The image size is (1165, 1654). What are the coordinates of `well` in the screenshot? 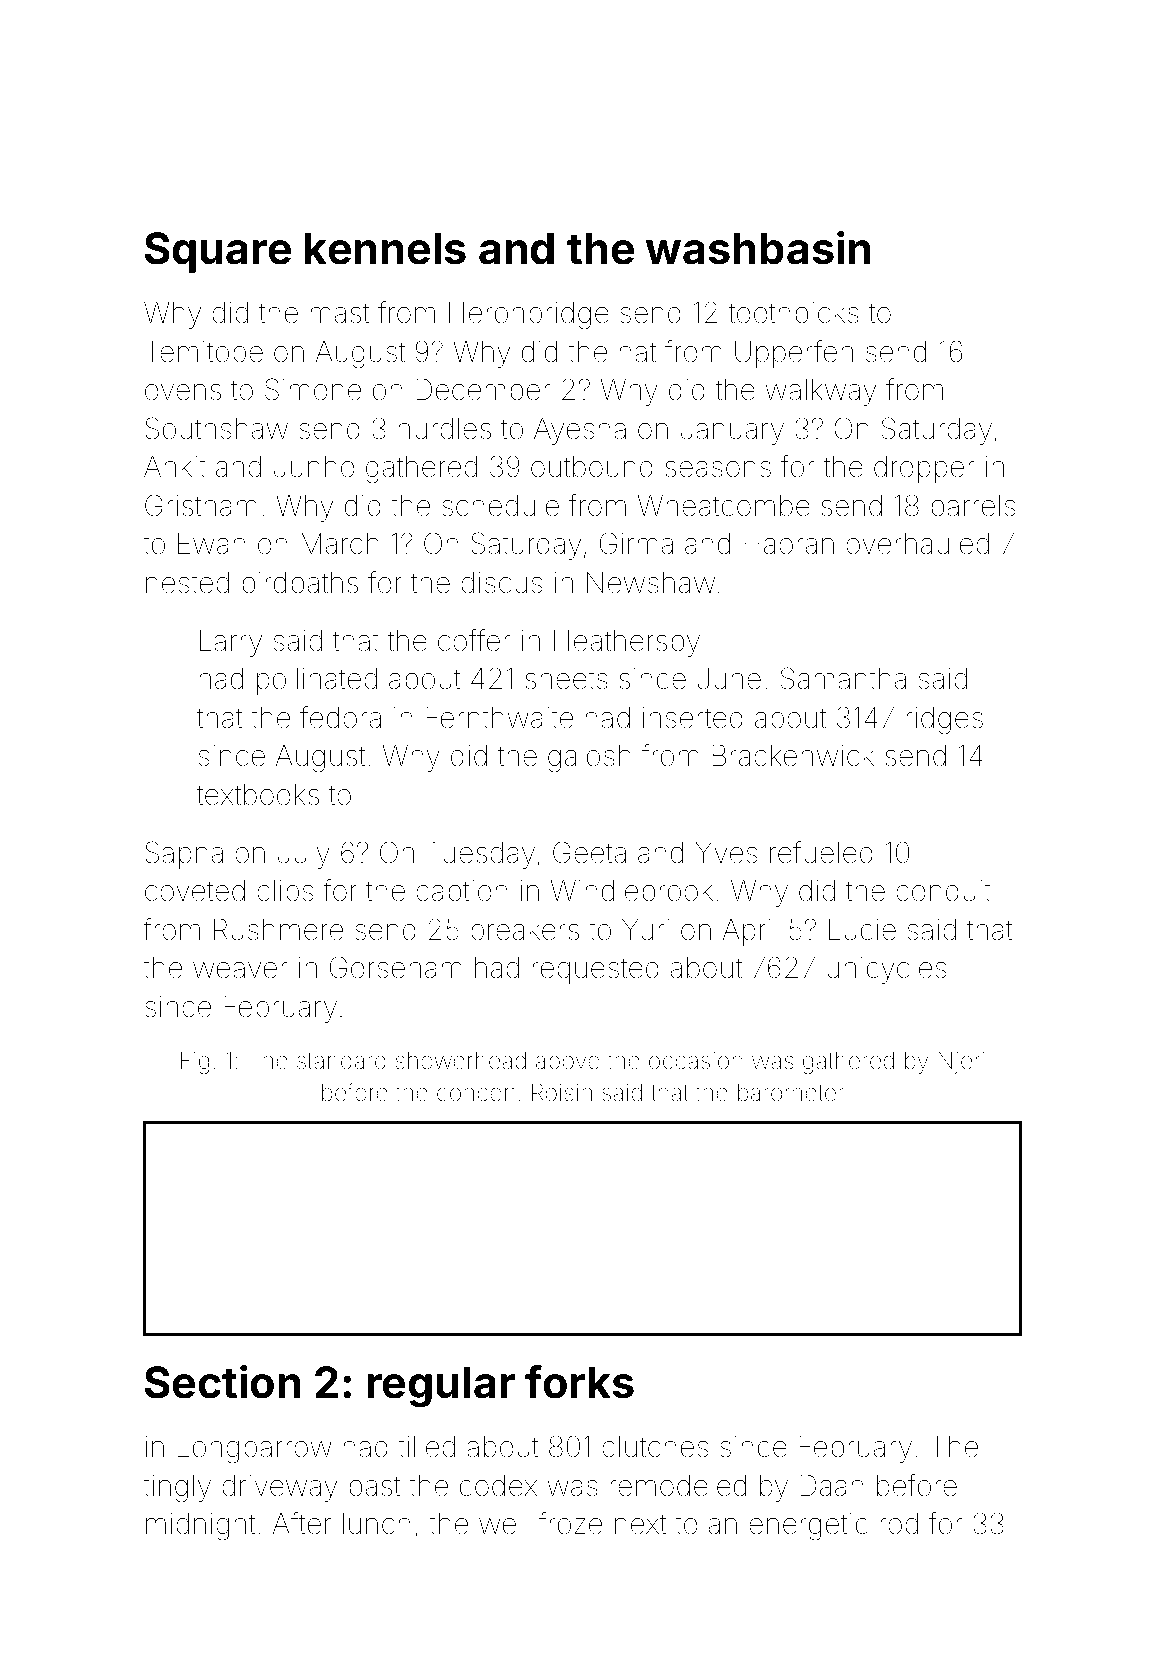 It's located at (503, 1524).
